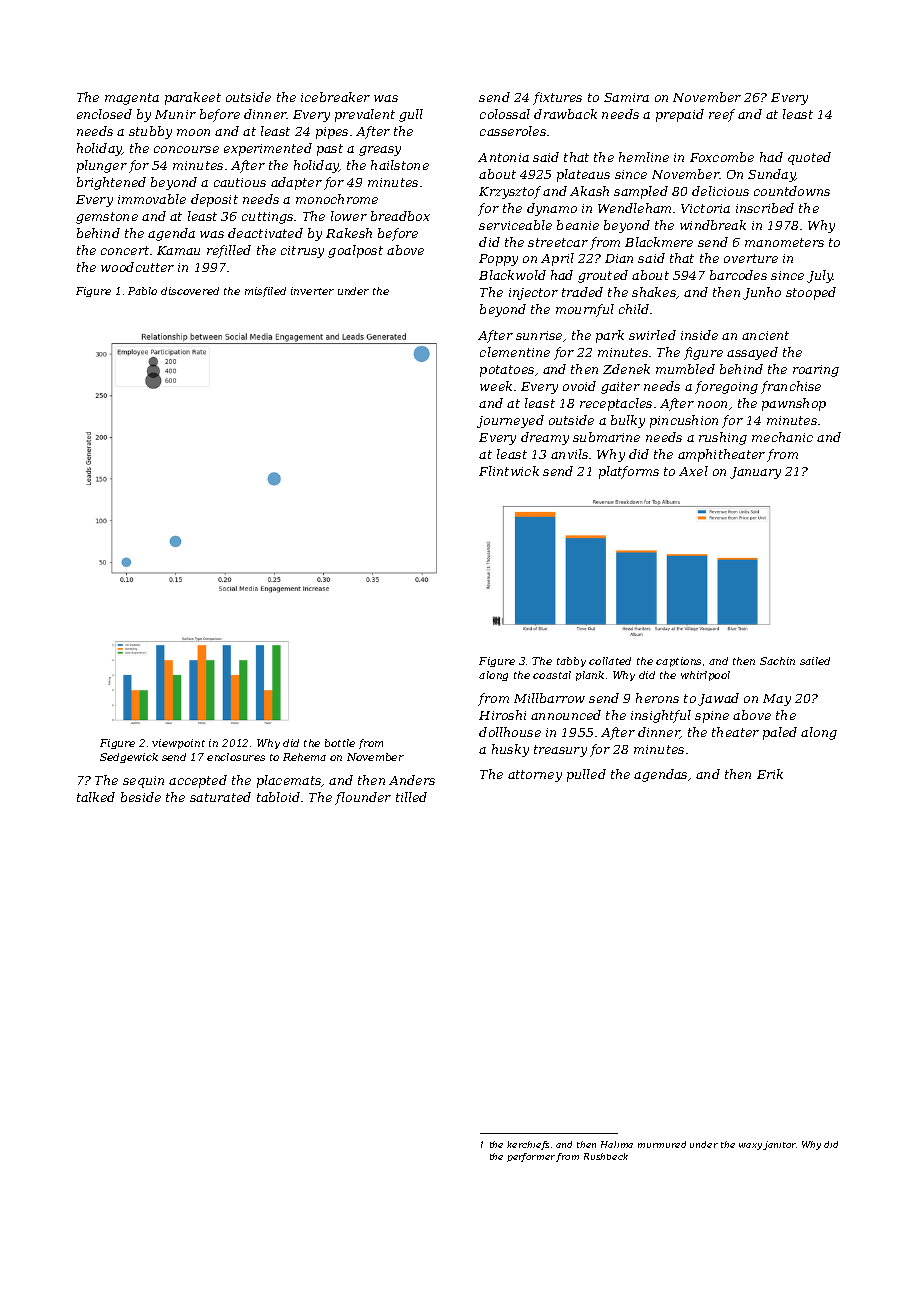  Describe the element at coordinates (780, 733) in the screenshot. I see `paled` at that location.
